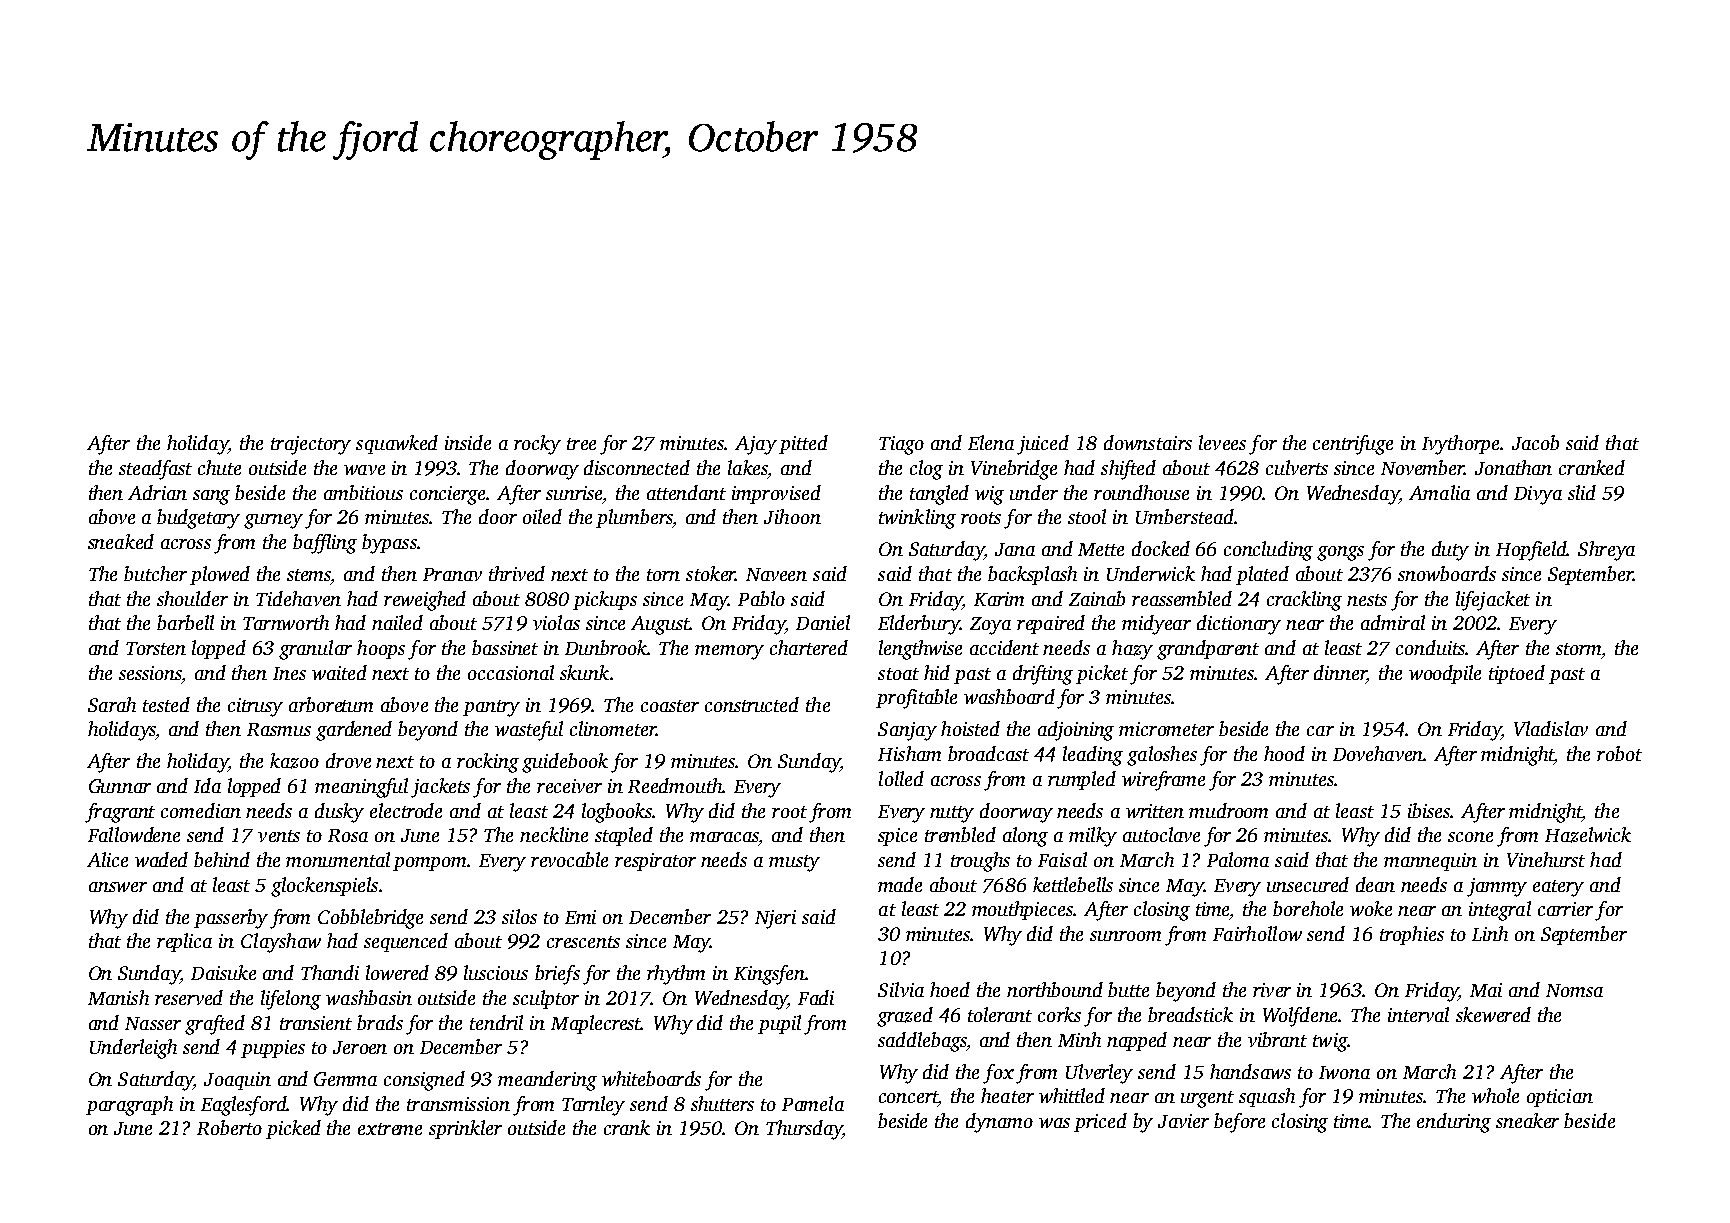 The image size is (1730, 1223). What do you see at coordinates (960, 834) in the screenshot?
I see `trembled` at bounding box center [960, 834].
